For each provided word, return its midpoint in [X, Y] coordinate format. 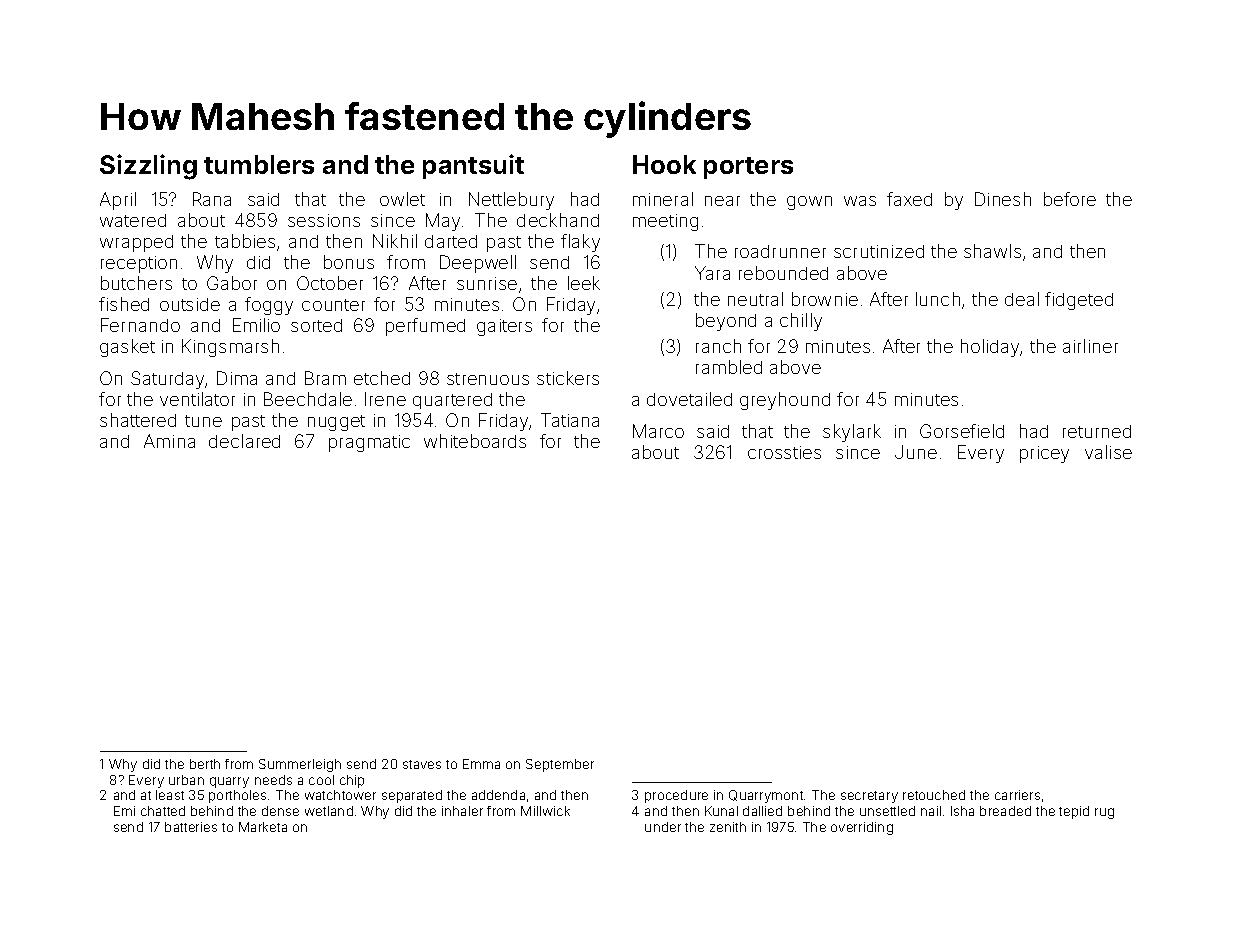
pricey [1044, 454]
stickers [568, 378]
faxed [909, 199]
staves [422, 764]
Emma [481, 764]
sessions [324, 220]
